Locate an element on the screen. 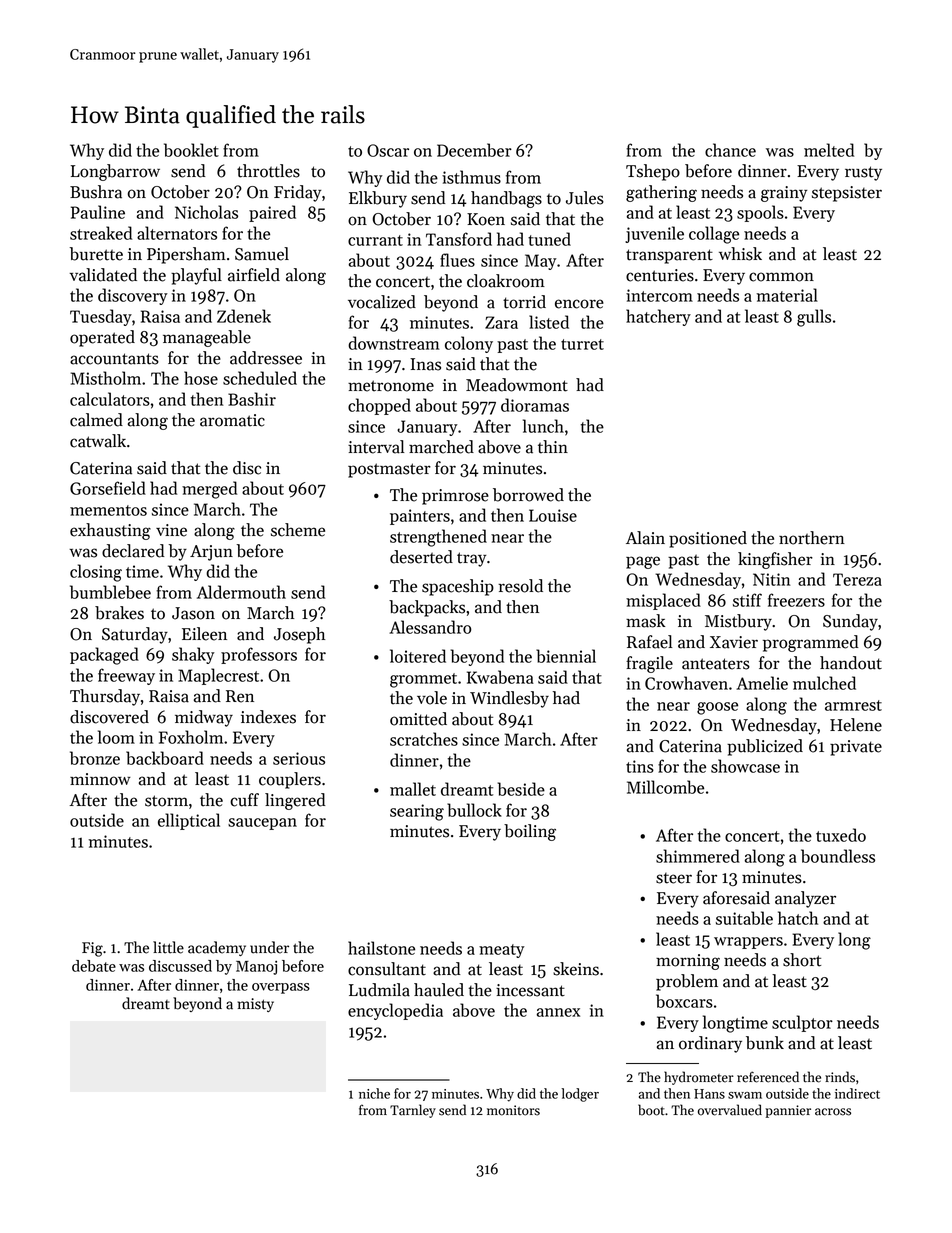 The image size is (952, 1233). publicized is located at coordinates (765, 747).
